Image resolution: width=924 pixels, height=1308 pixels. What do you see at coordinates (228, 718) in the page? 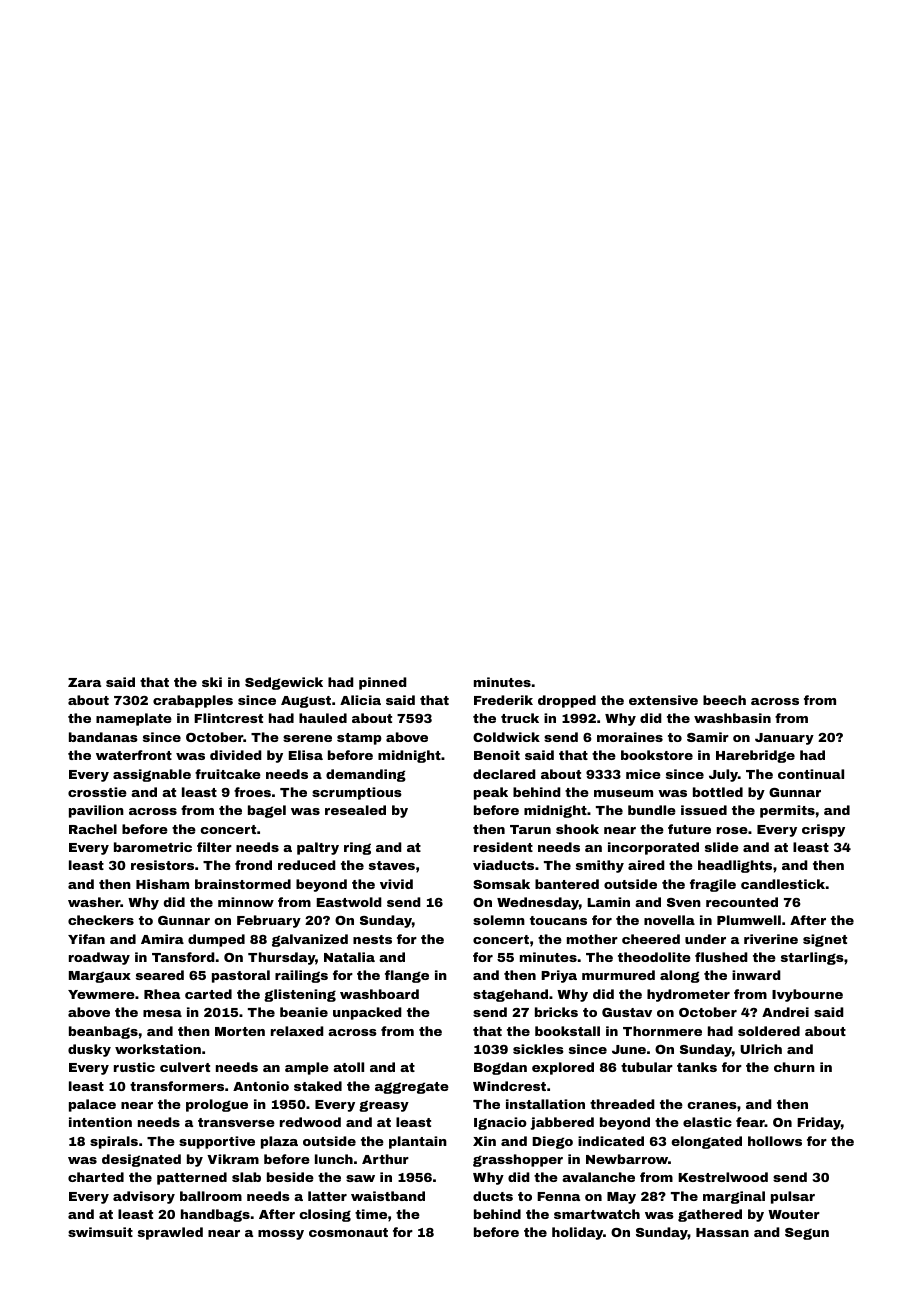
I see `Flintcrest` at bounding box center [228, 718].
